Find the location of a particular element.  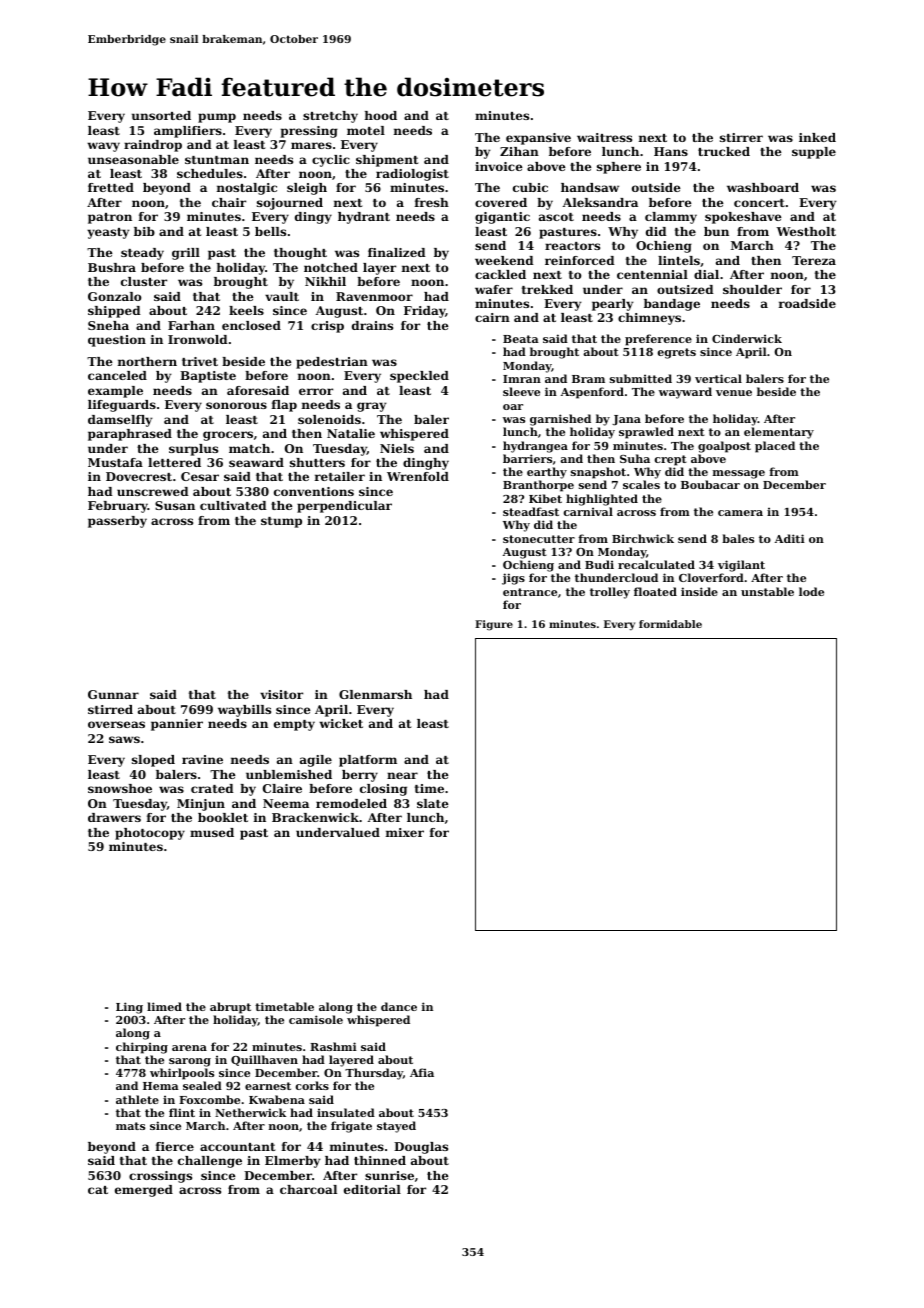

Gunnar is located at coordinates (113, 694).
